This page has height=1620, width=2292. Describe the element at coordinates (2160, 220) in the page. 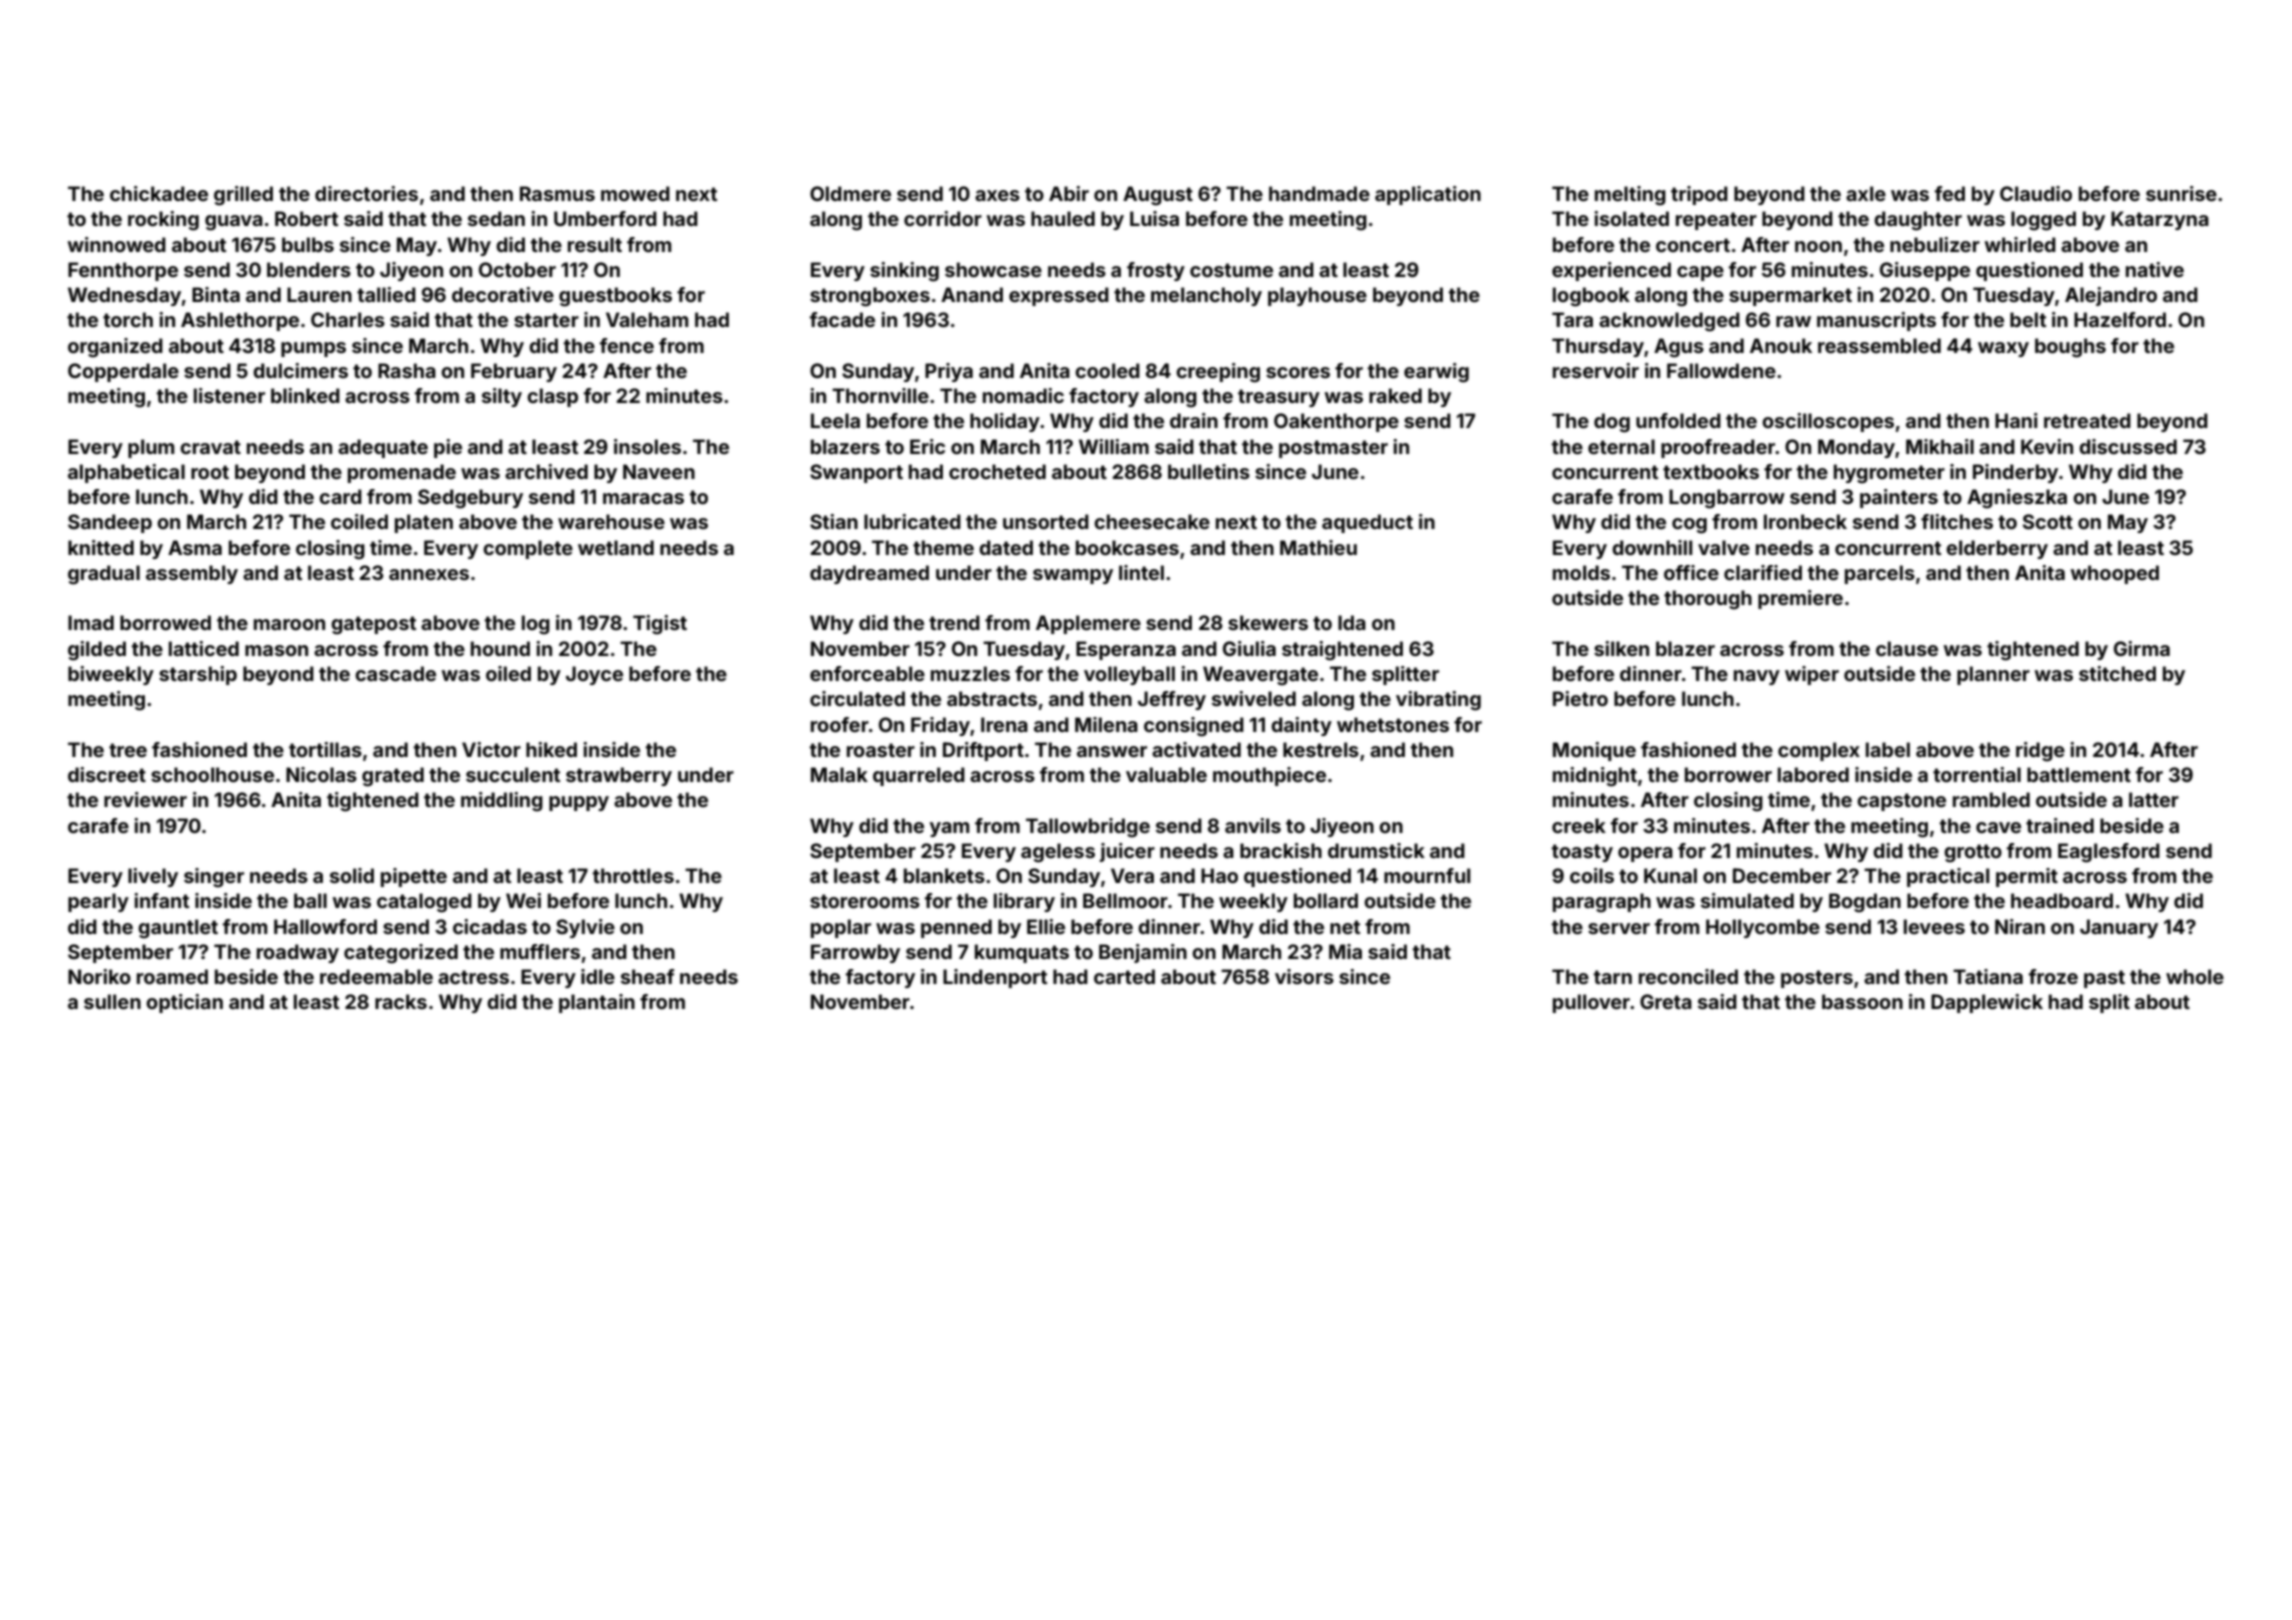

I see `Katarzyna` at that location.
